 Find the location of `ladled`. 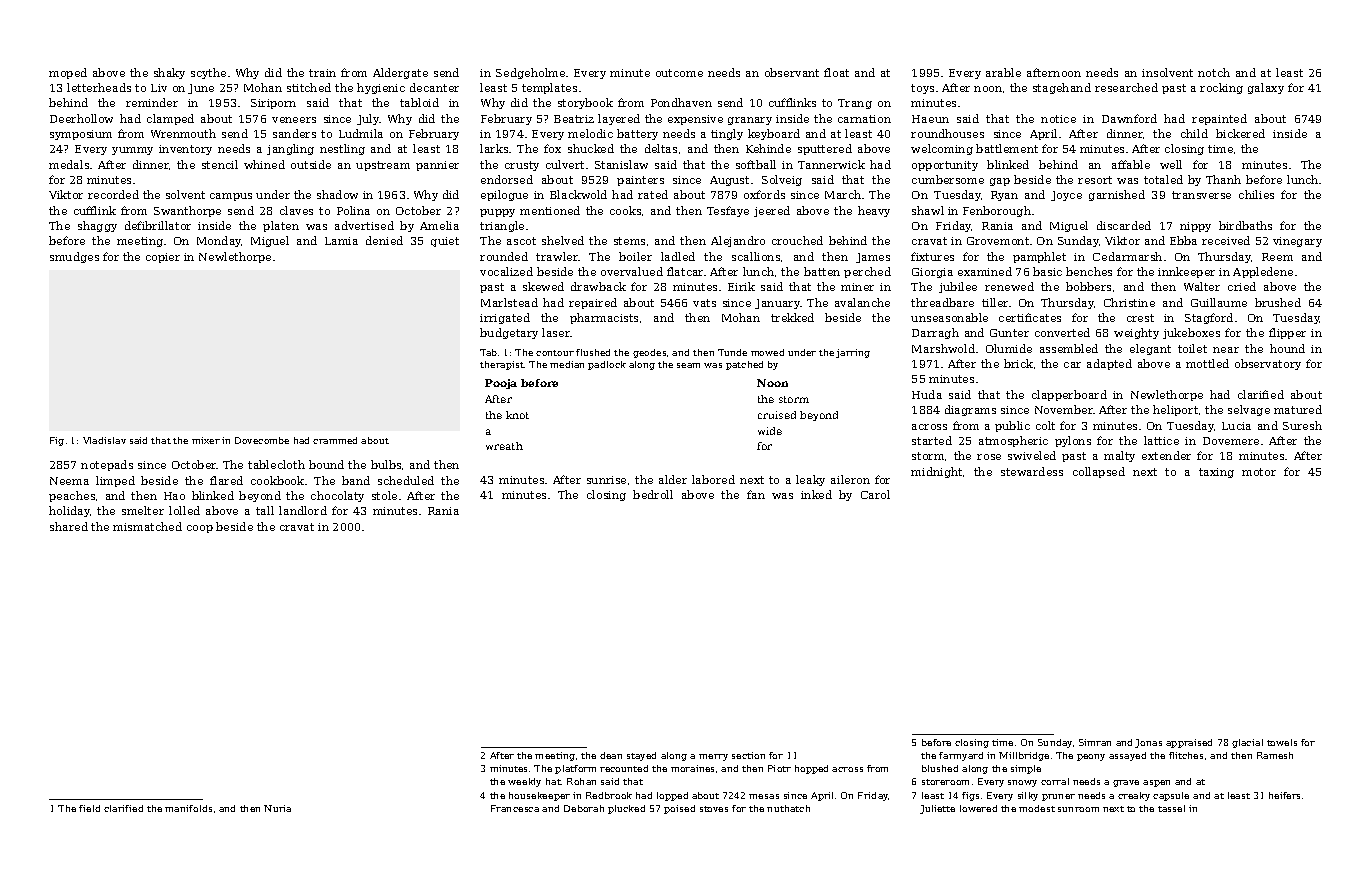

ladled is located at coordinates (678, 256).
